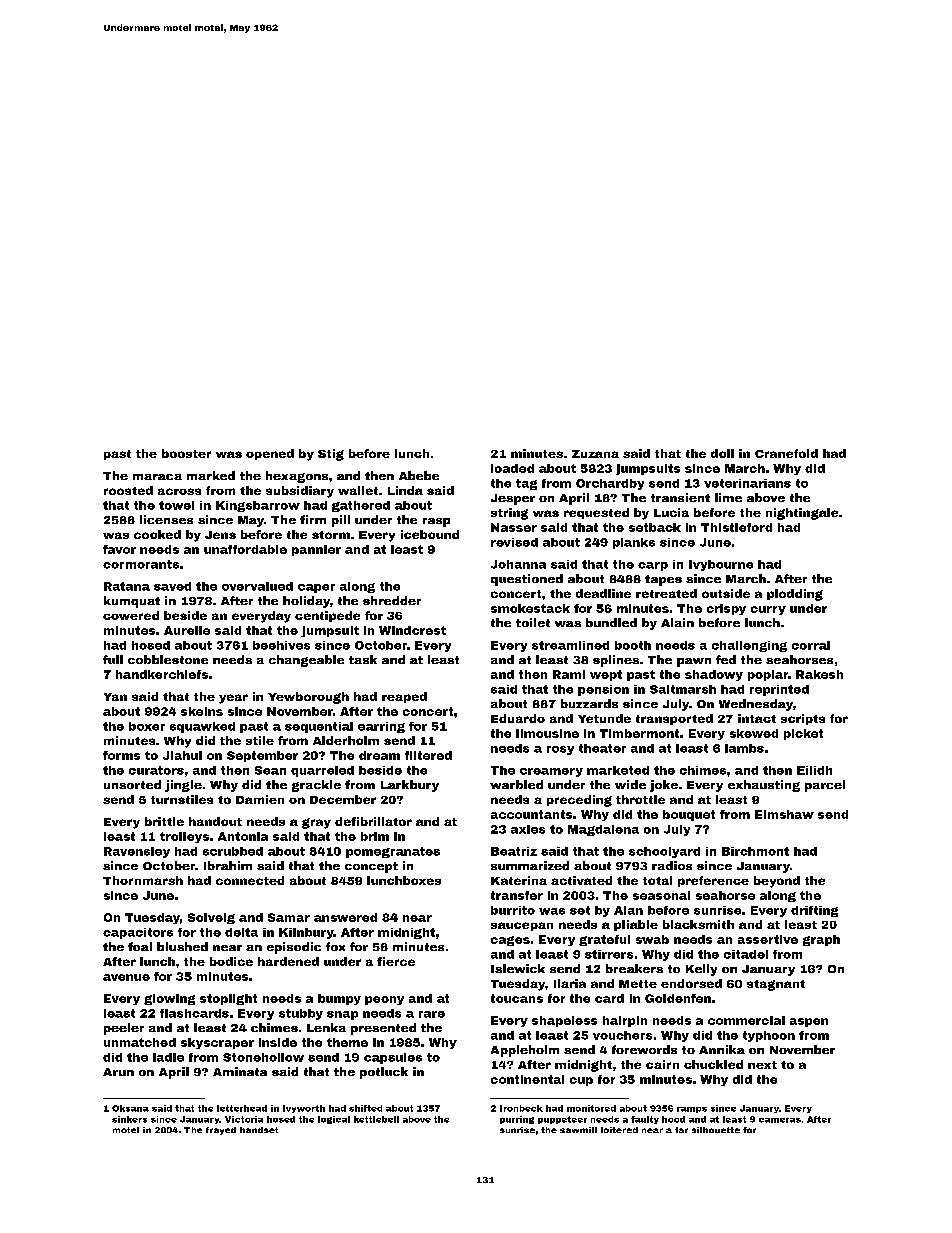 This screenshot has width=952, height=1233. What do you see at coordinates (331, 455) in the screenshot?
I see `Stig` at bounding box center [331, 455].
